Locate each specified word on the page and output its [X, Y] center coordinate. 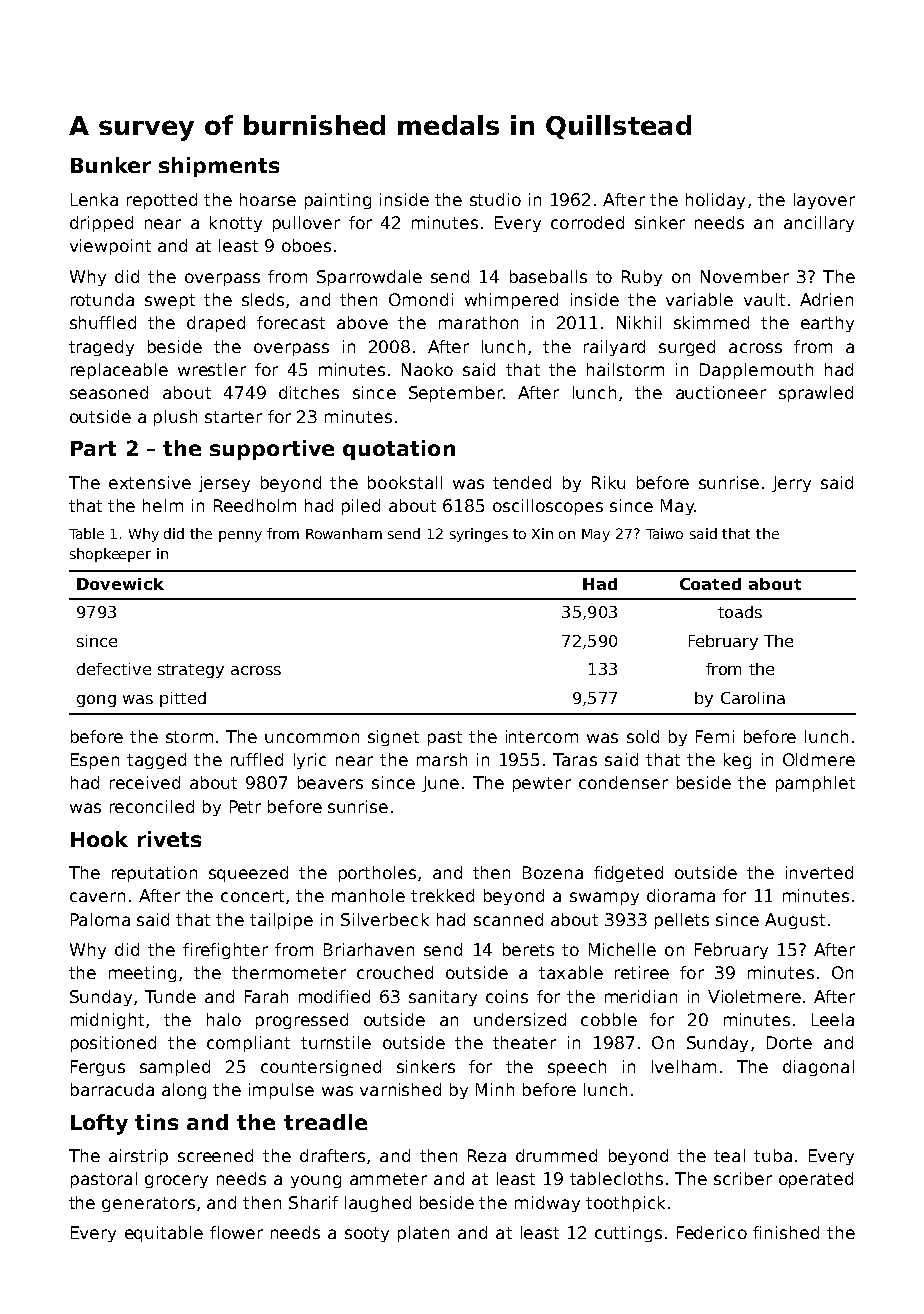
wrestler [212, 369]
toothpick [625, 1204]
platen [423, 1234]
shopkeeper [110, 555]
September [456, 394]
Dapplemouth [756, 371]
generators [148, 1204]
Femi [715, 736]
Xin [542, 533]
